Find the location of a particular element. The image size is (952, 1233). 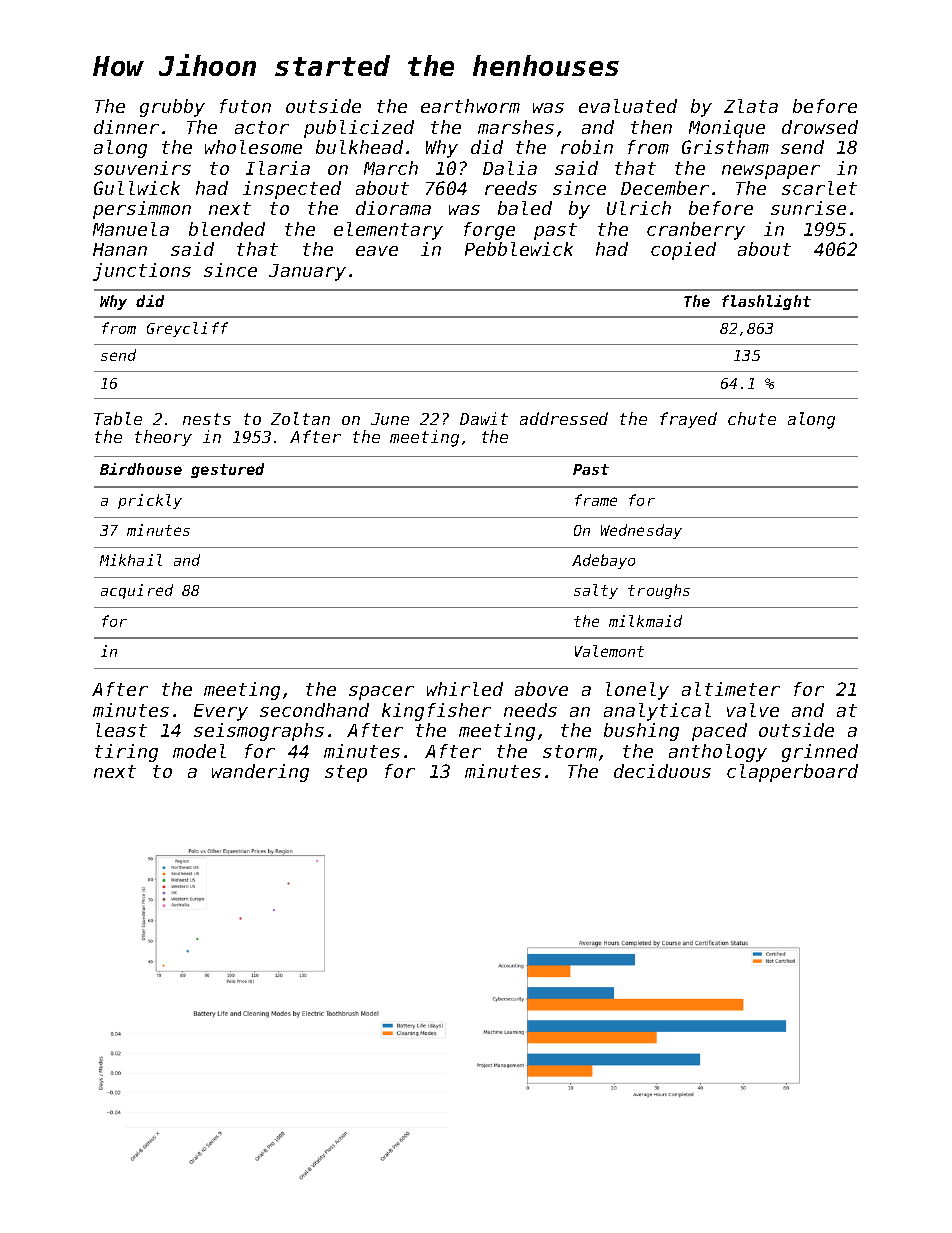

eave is located at coordinates (377, 251).
